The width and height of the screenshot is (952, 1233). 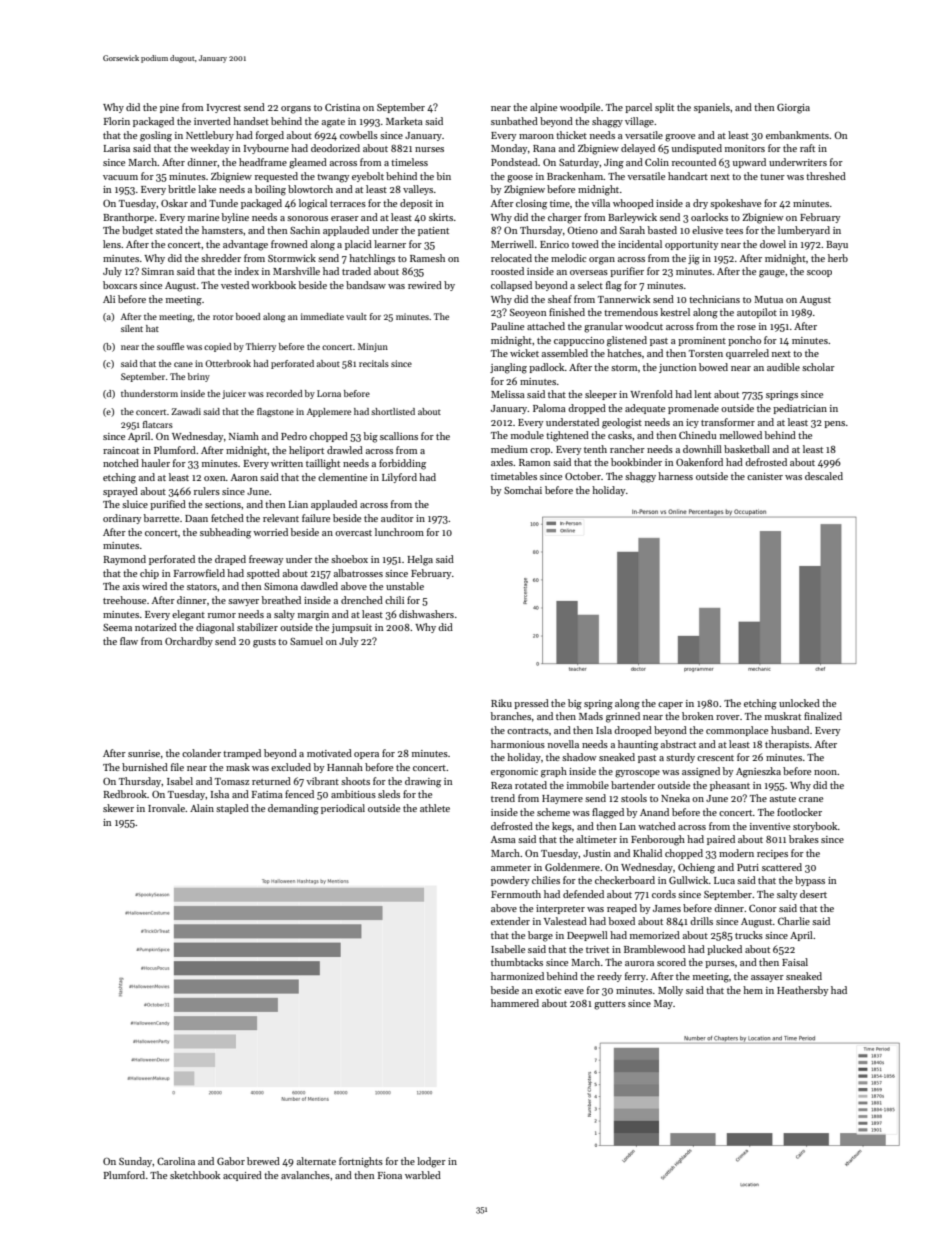 What do you see at coordinates (220, 794) in the screenshot?
I see `Isha` at bounding box center [220, 794].
